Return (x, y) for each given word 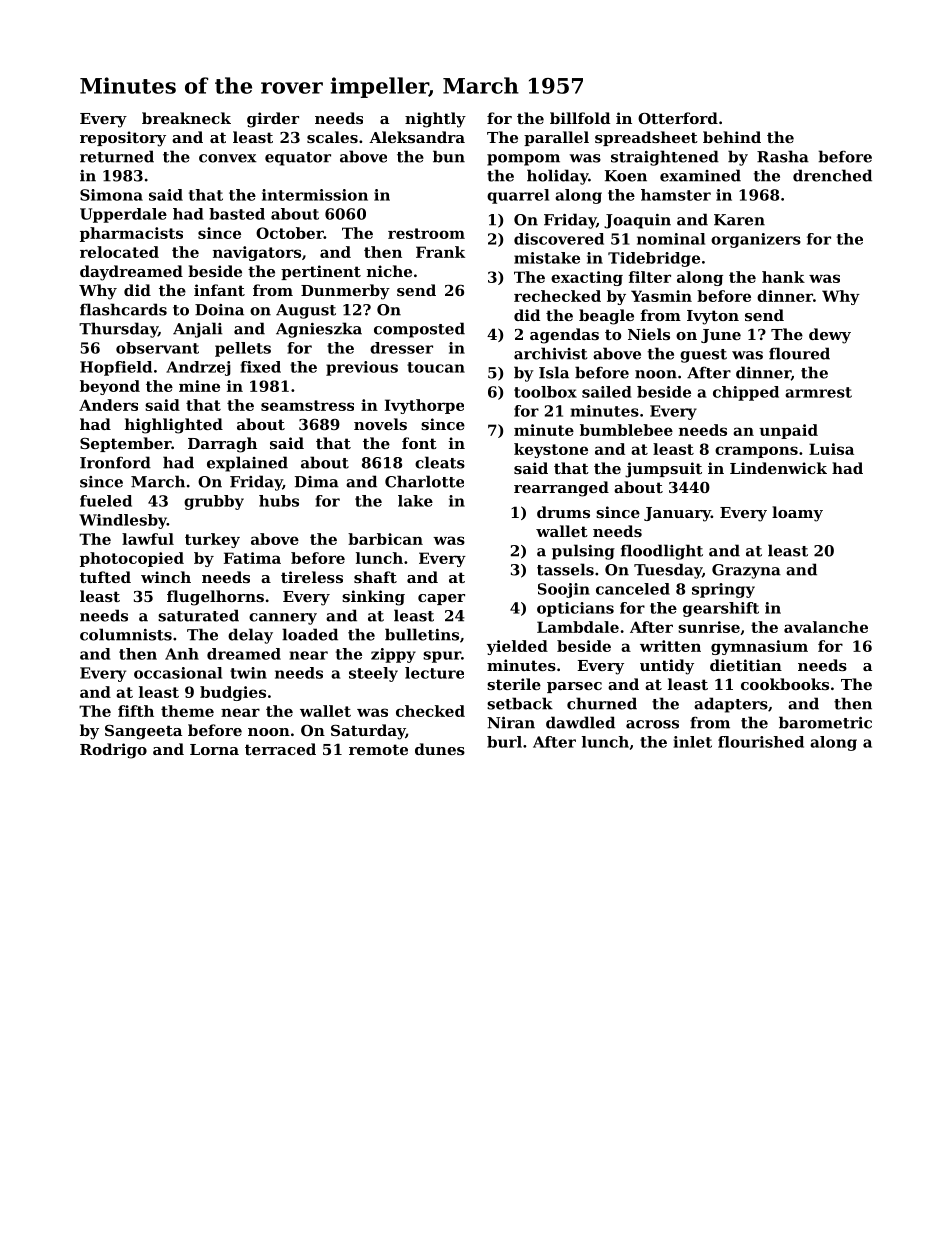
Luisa (831, 449)
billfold (580, 118)
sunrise (709, 627)
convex (228, 158)
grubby (214, 502)
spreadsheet (646, 138)
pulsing (583, 552)
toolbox (545, 392)
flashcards (123, 309)
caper (441, 599)
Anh (182, 654)
